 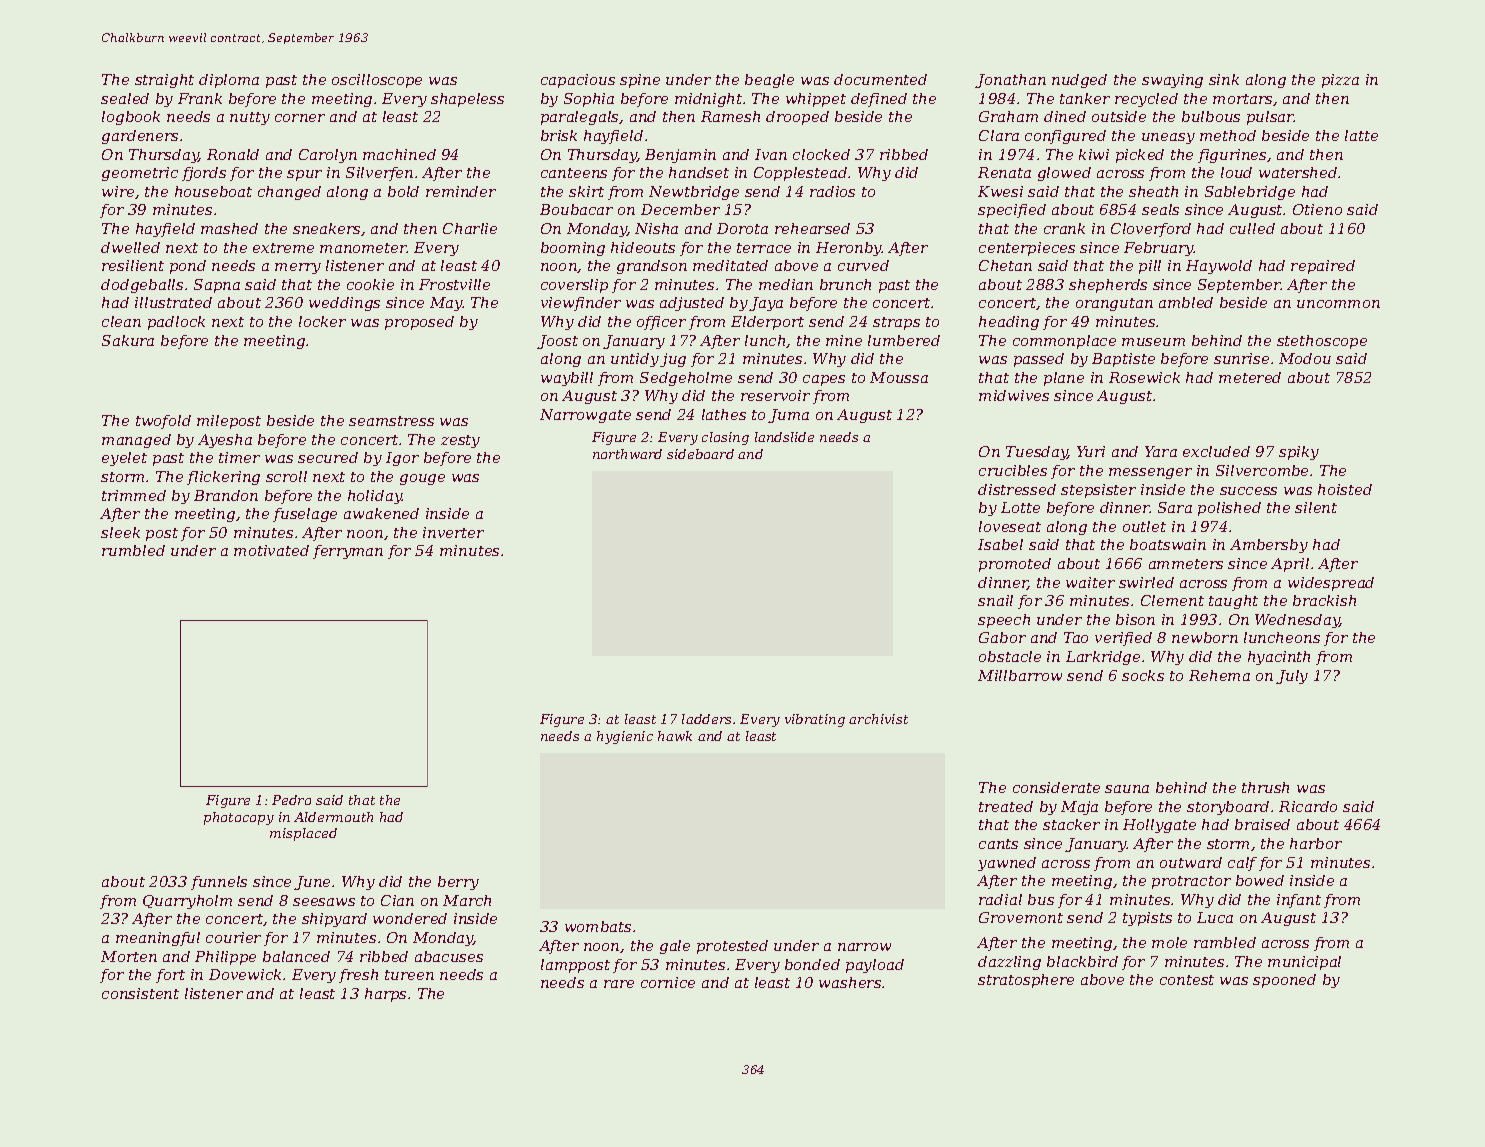 I want to click on radios, so click(x=832, y=191).
